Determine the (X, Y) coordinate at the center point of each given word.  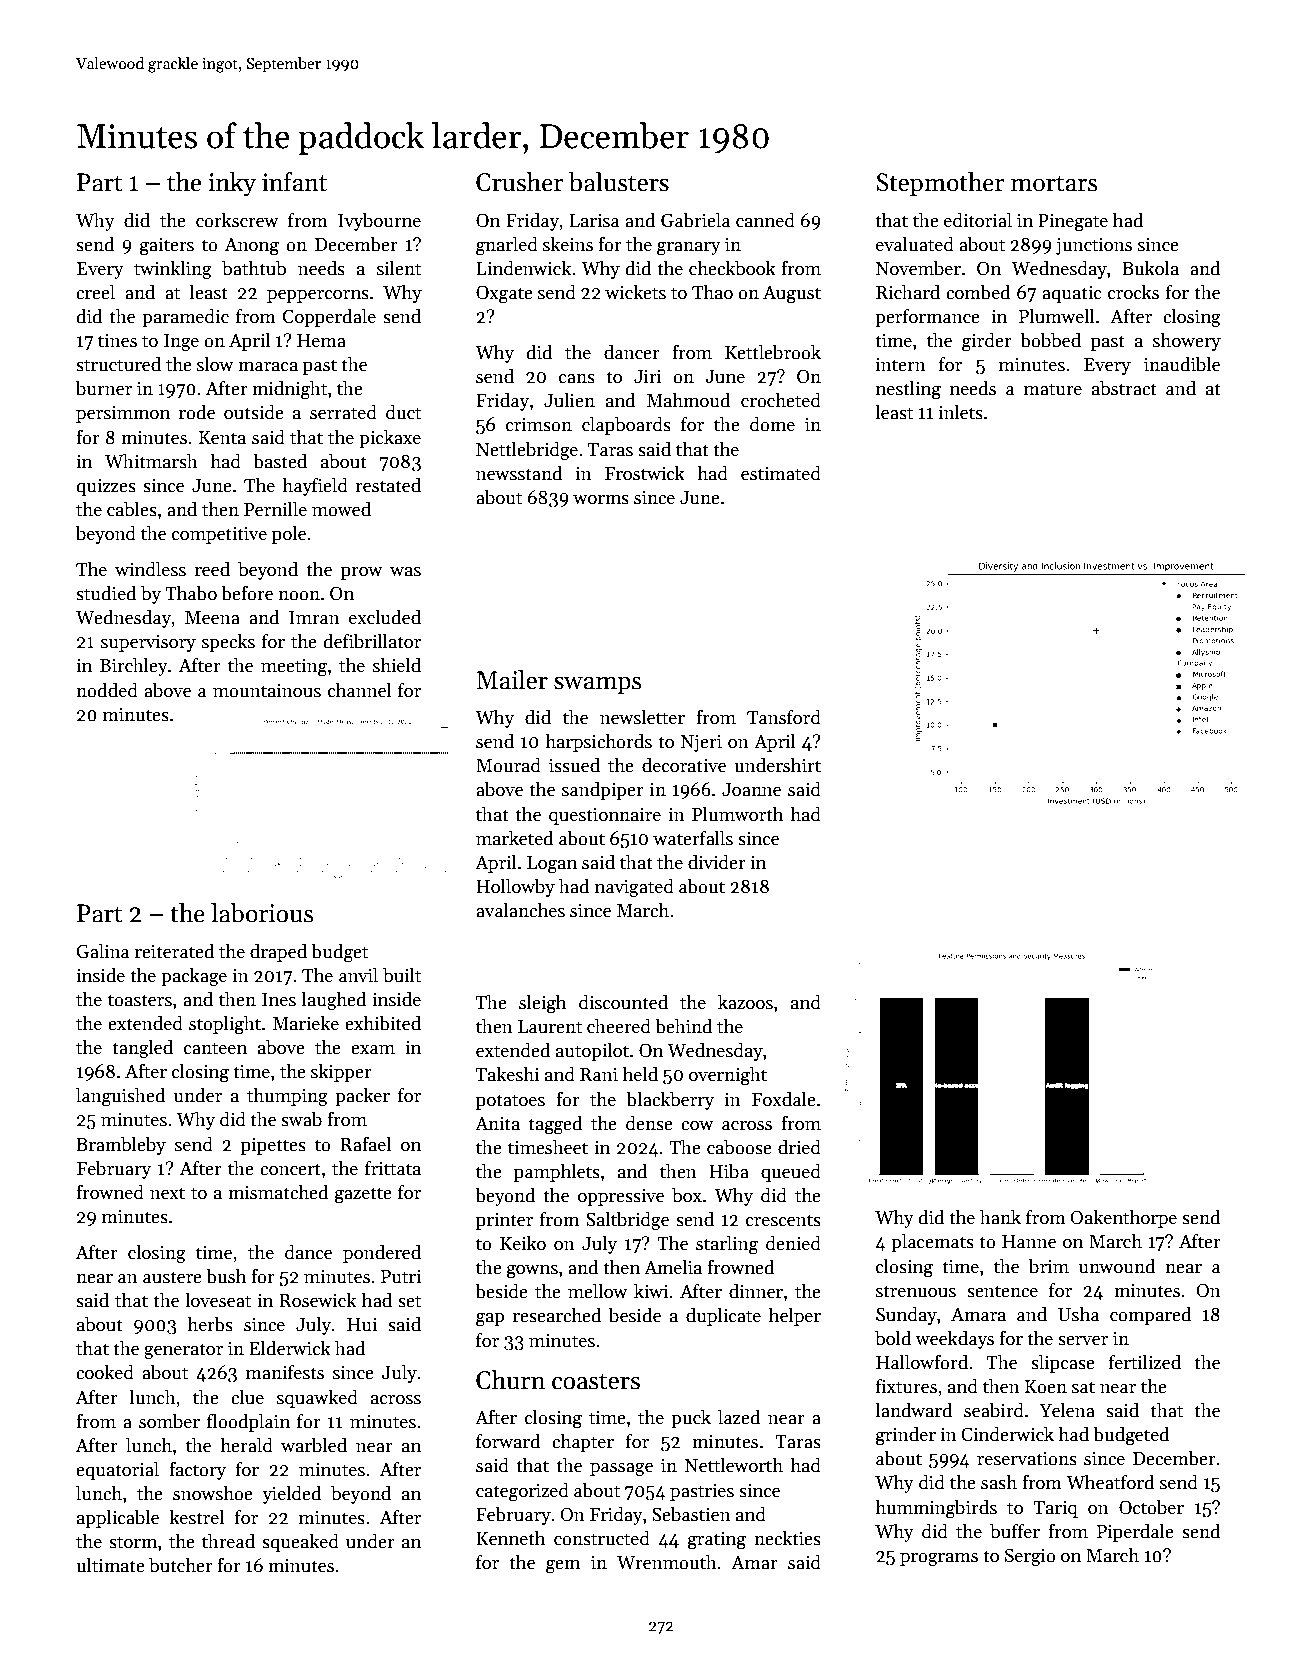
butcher (181, 1565)
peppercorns (318, 296)
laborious (262, 913)
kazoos (745, 1002)
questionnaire (605, 816)
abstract (1124, 388)
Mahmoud (688, 400)
